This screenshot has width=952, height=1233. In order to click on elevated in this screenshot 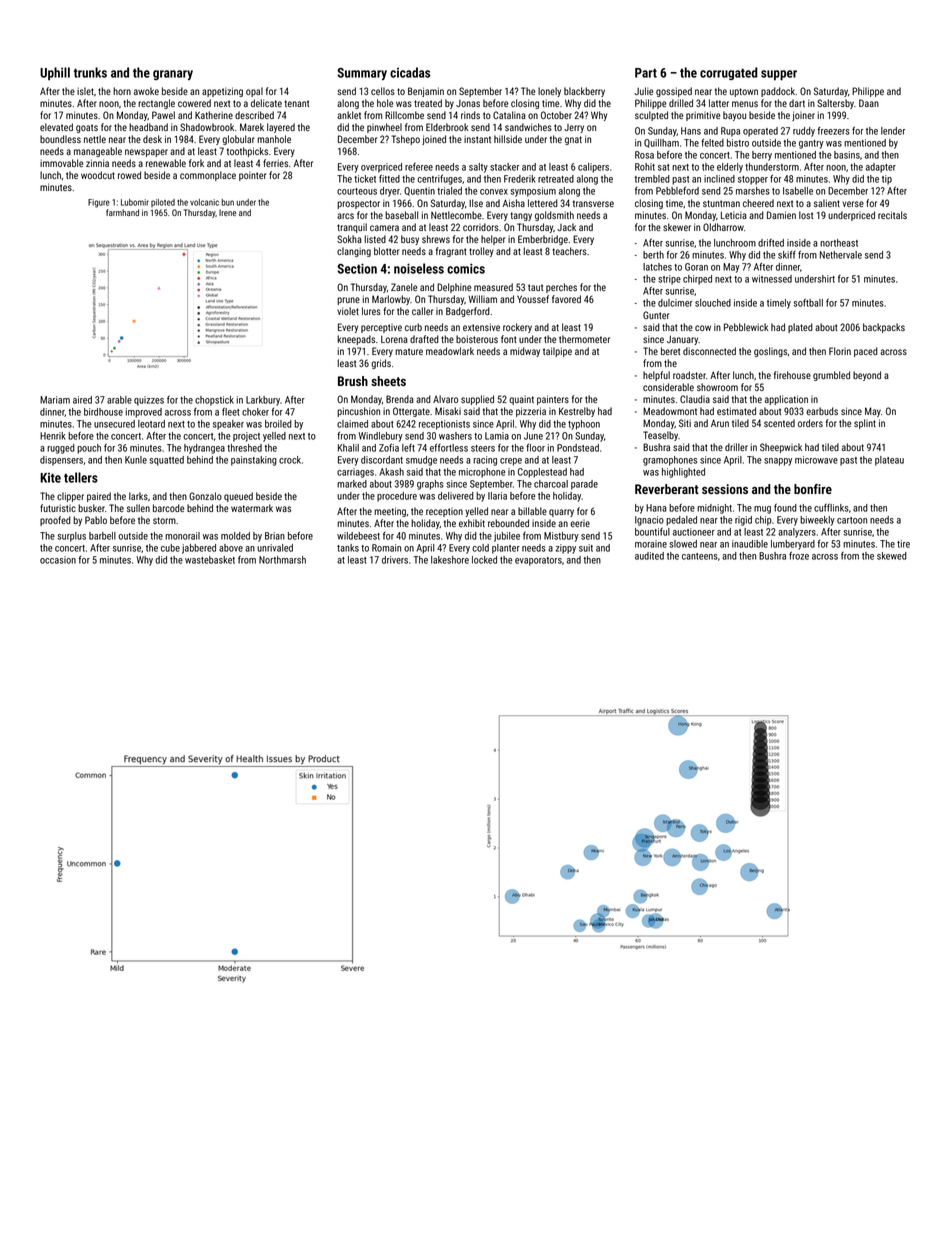, I will do `click(56, 127)`.
